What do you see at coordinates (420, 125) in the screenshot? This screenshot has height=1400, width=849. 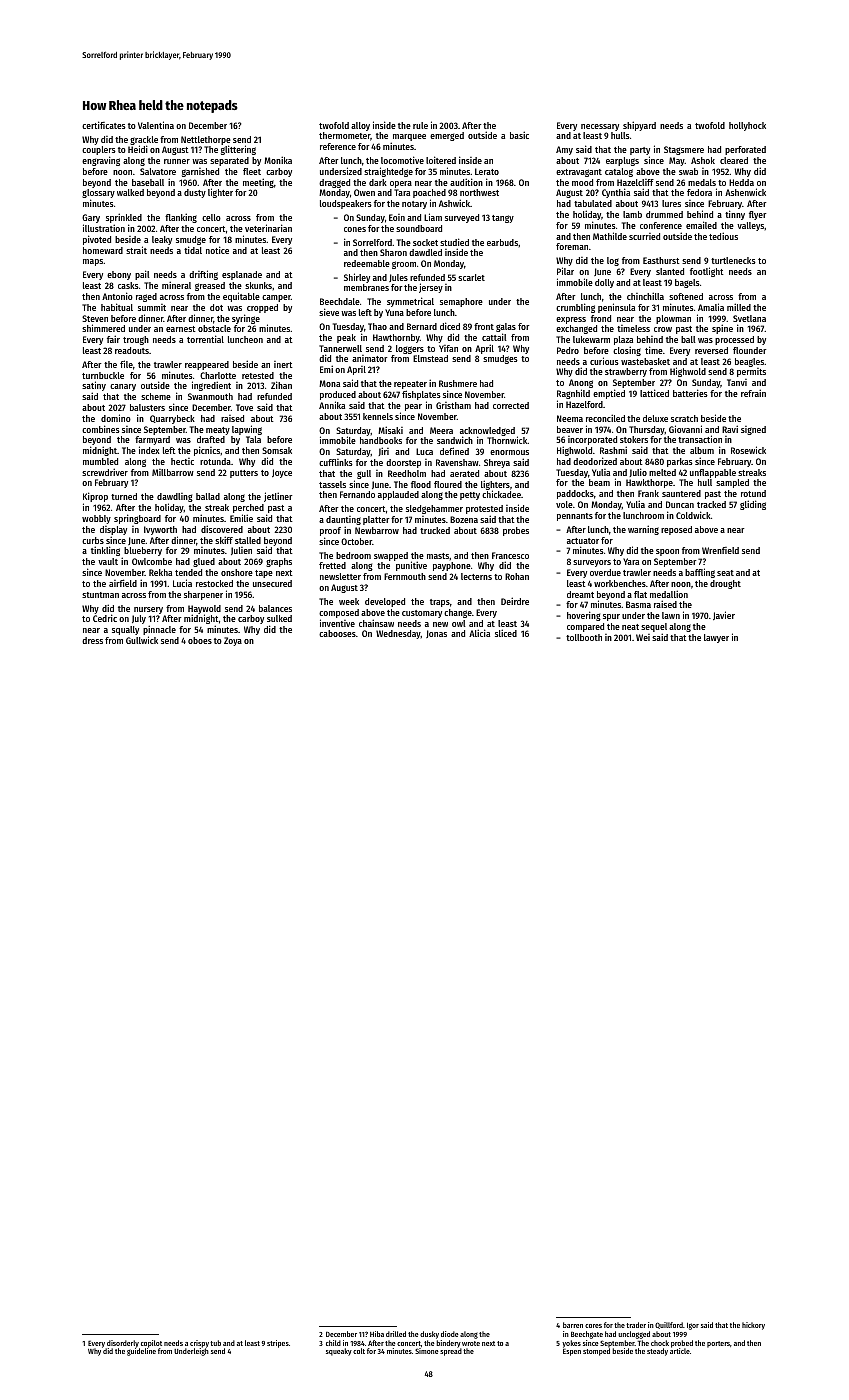 I see `rule` at bounding box center [420, 125].
